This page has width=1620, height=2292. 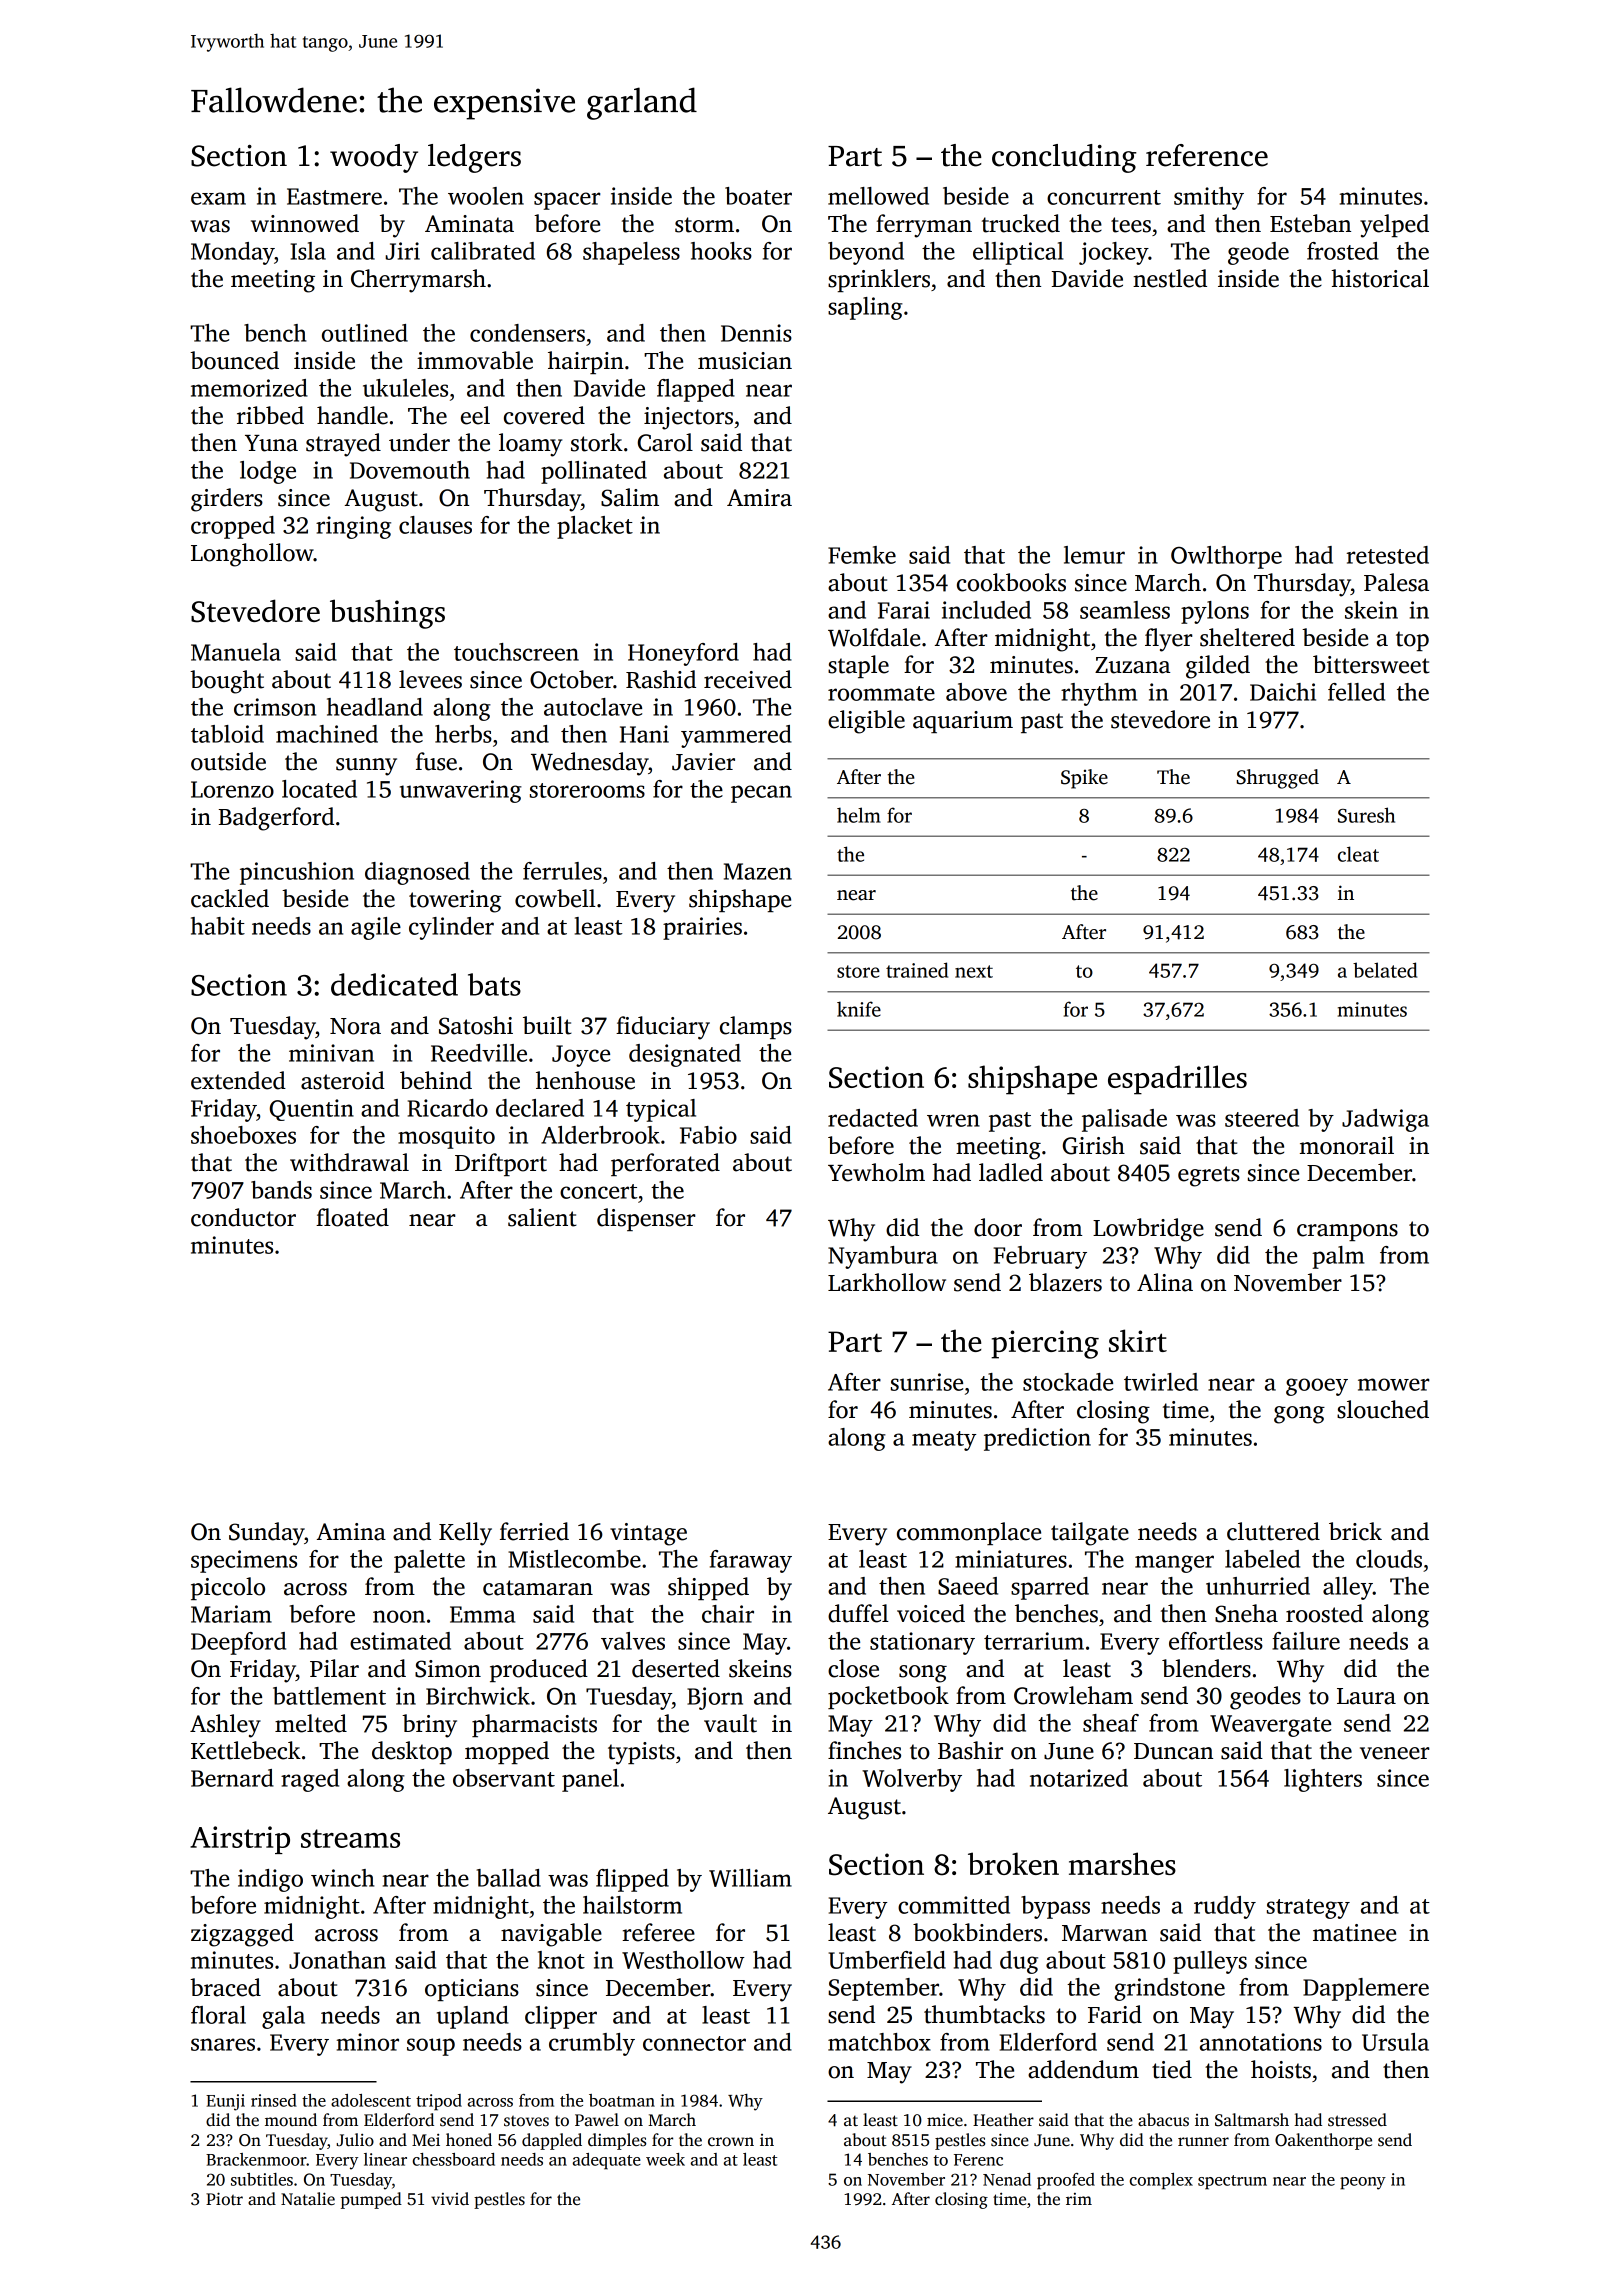 I want to click on yammered, so click(x=736, y=736).
